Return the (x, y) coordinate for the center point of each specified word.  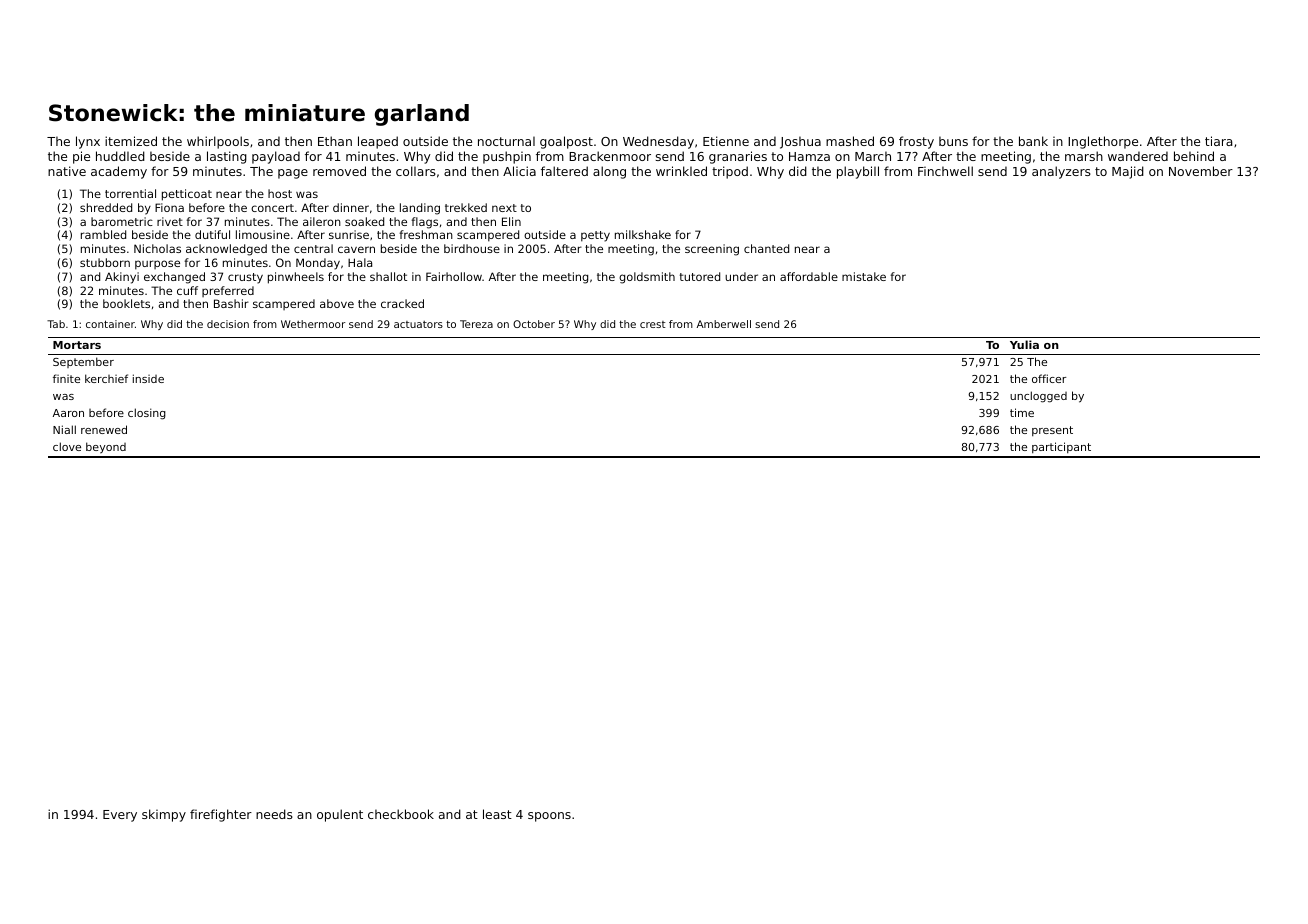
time (1022, 412)
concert (272, 208)
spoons (549, 817)
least (497, 814)
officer (1049, 378)
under (741, 276)
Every (120, 816)
